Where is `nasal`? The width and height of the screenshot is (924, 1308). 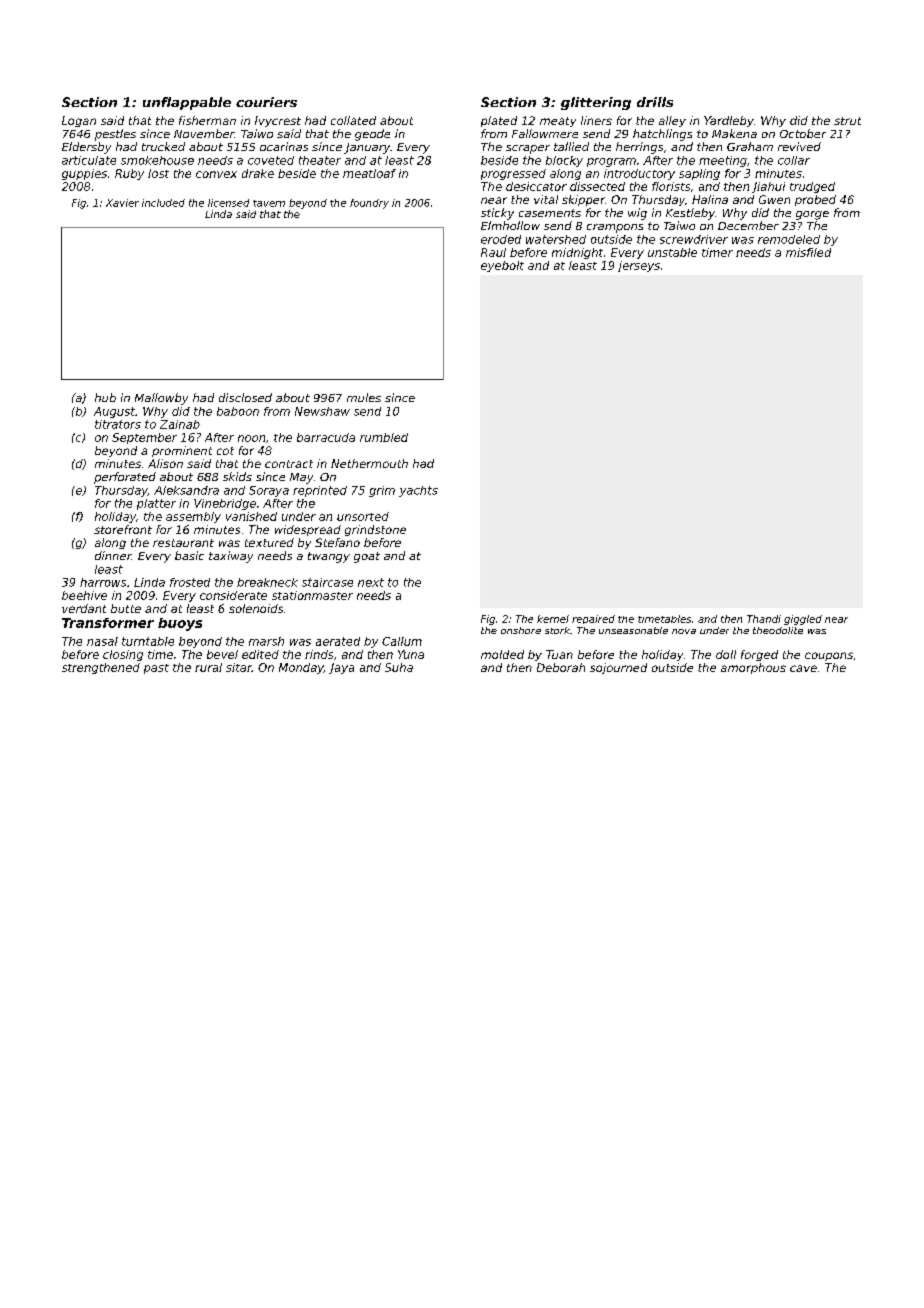 nasal is located at coordinates (102, 641).
